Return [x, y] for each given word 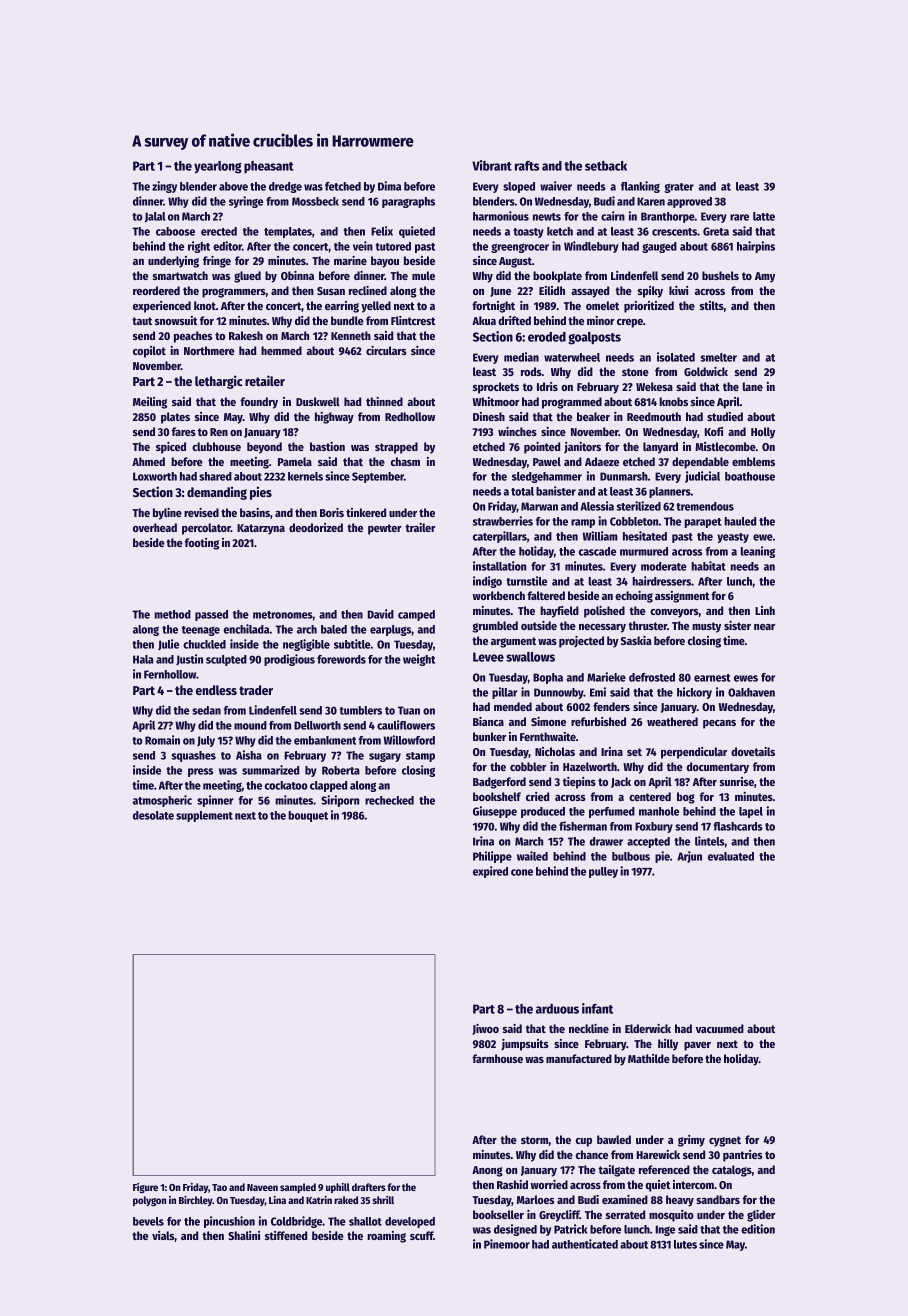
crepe [630, 323]
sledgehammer [547, 477]
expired [490, 872]
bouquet [308, 816]
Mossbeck [315, 201]
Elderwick [648, 1028]
